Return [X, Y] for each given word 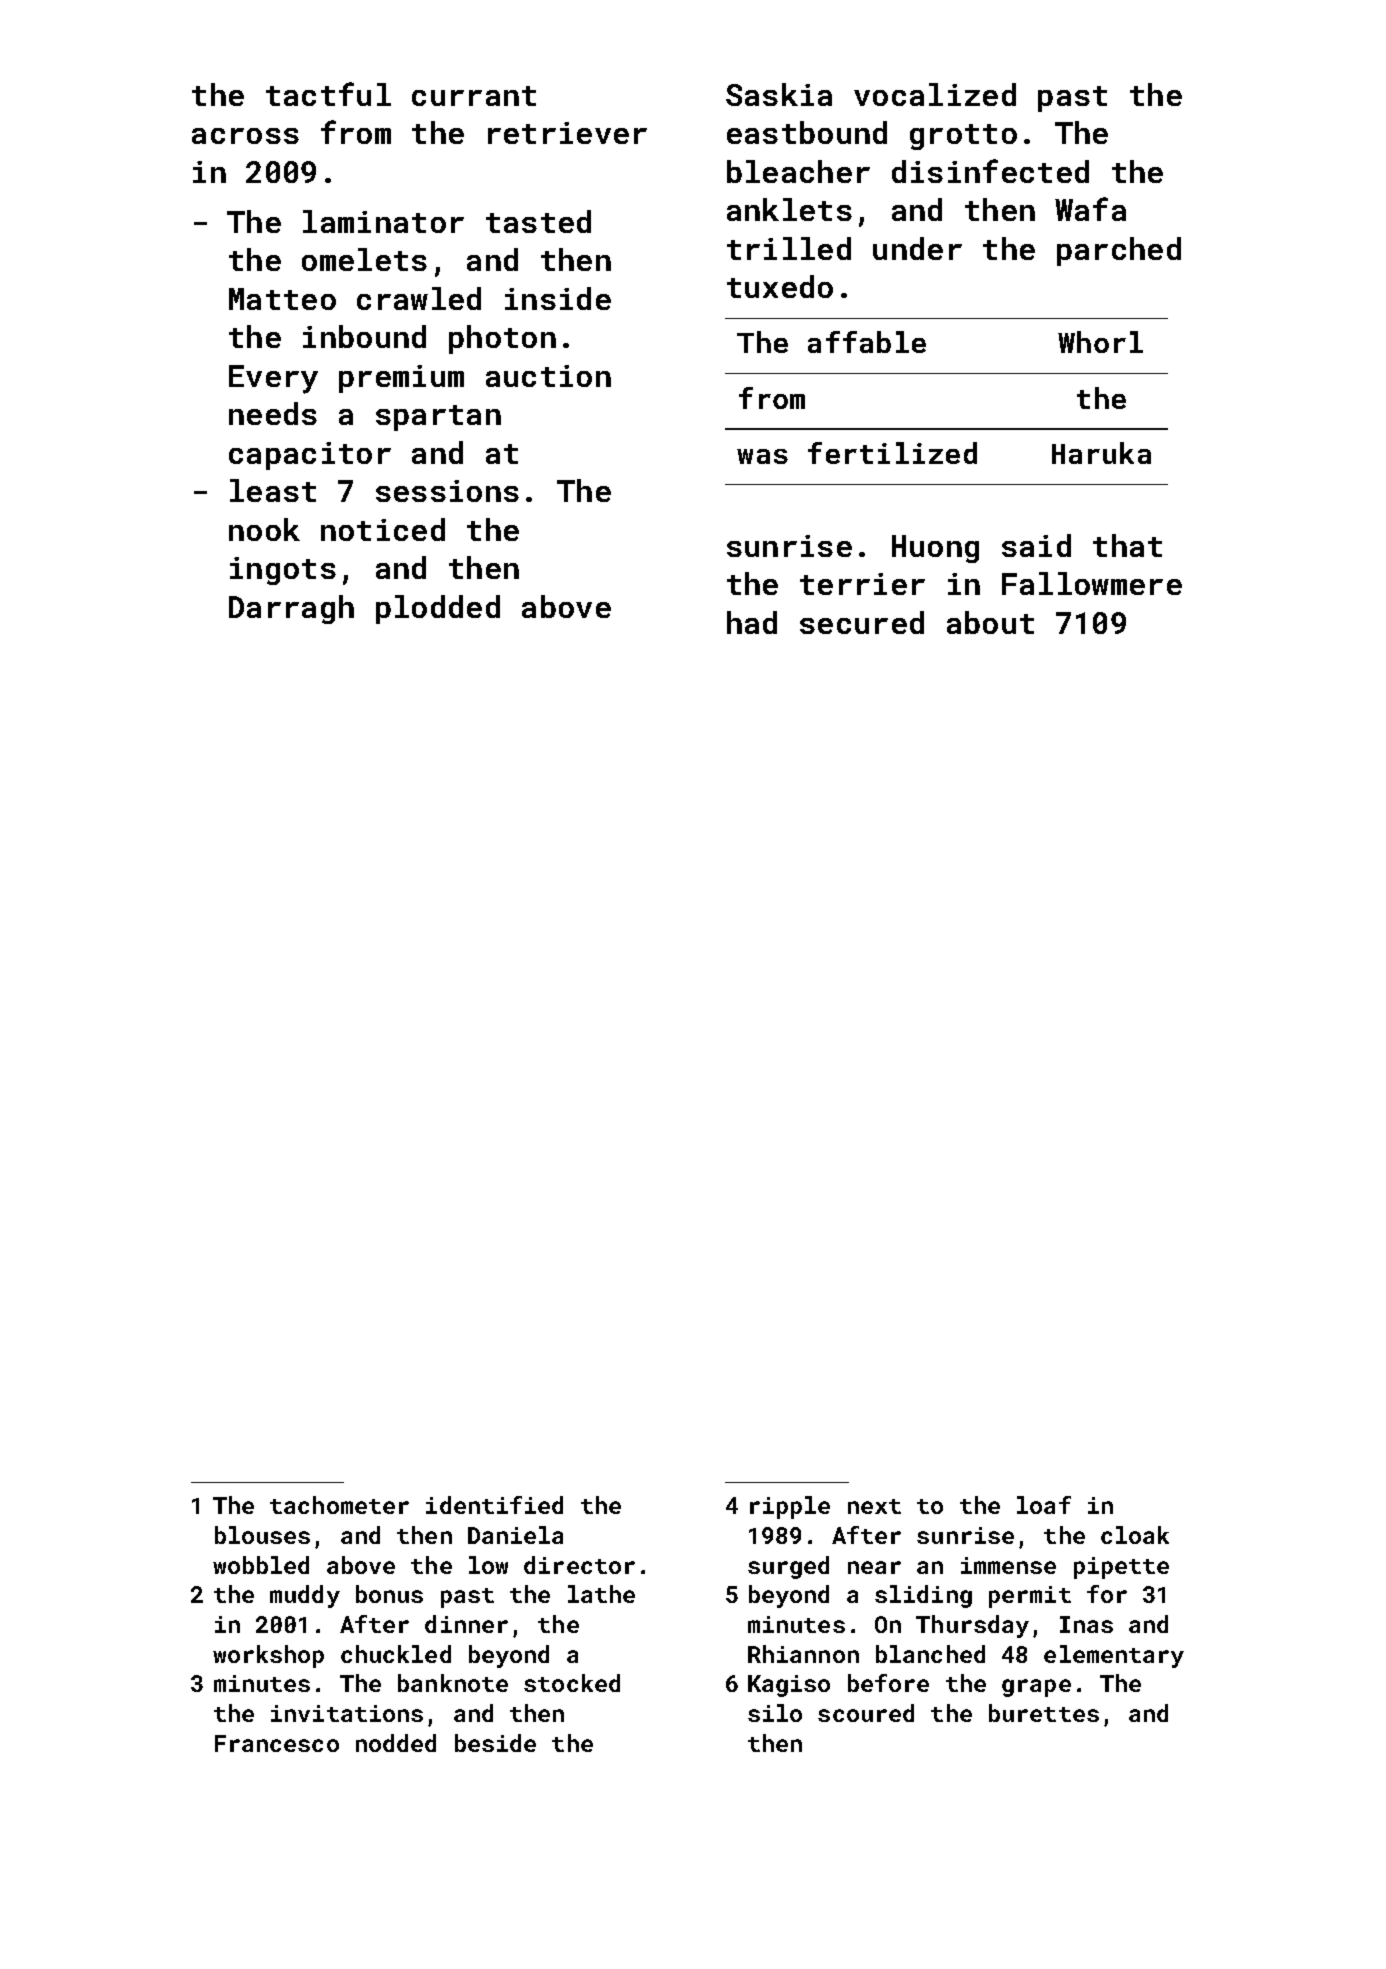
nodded [396, 1743]
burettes [1044, 1713]
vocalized [935, 94]
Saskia [779, 94]
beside [495, 1743]
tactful [328, 94]
